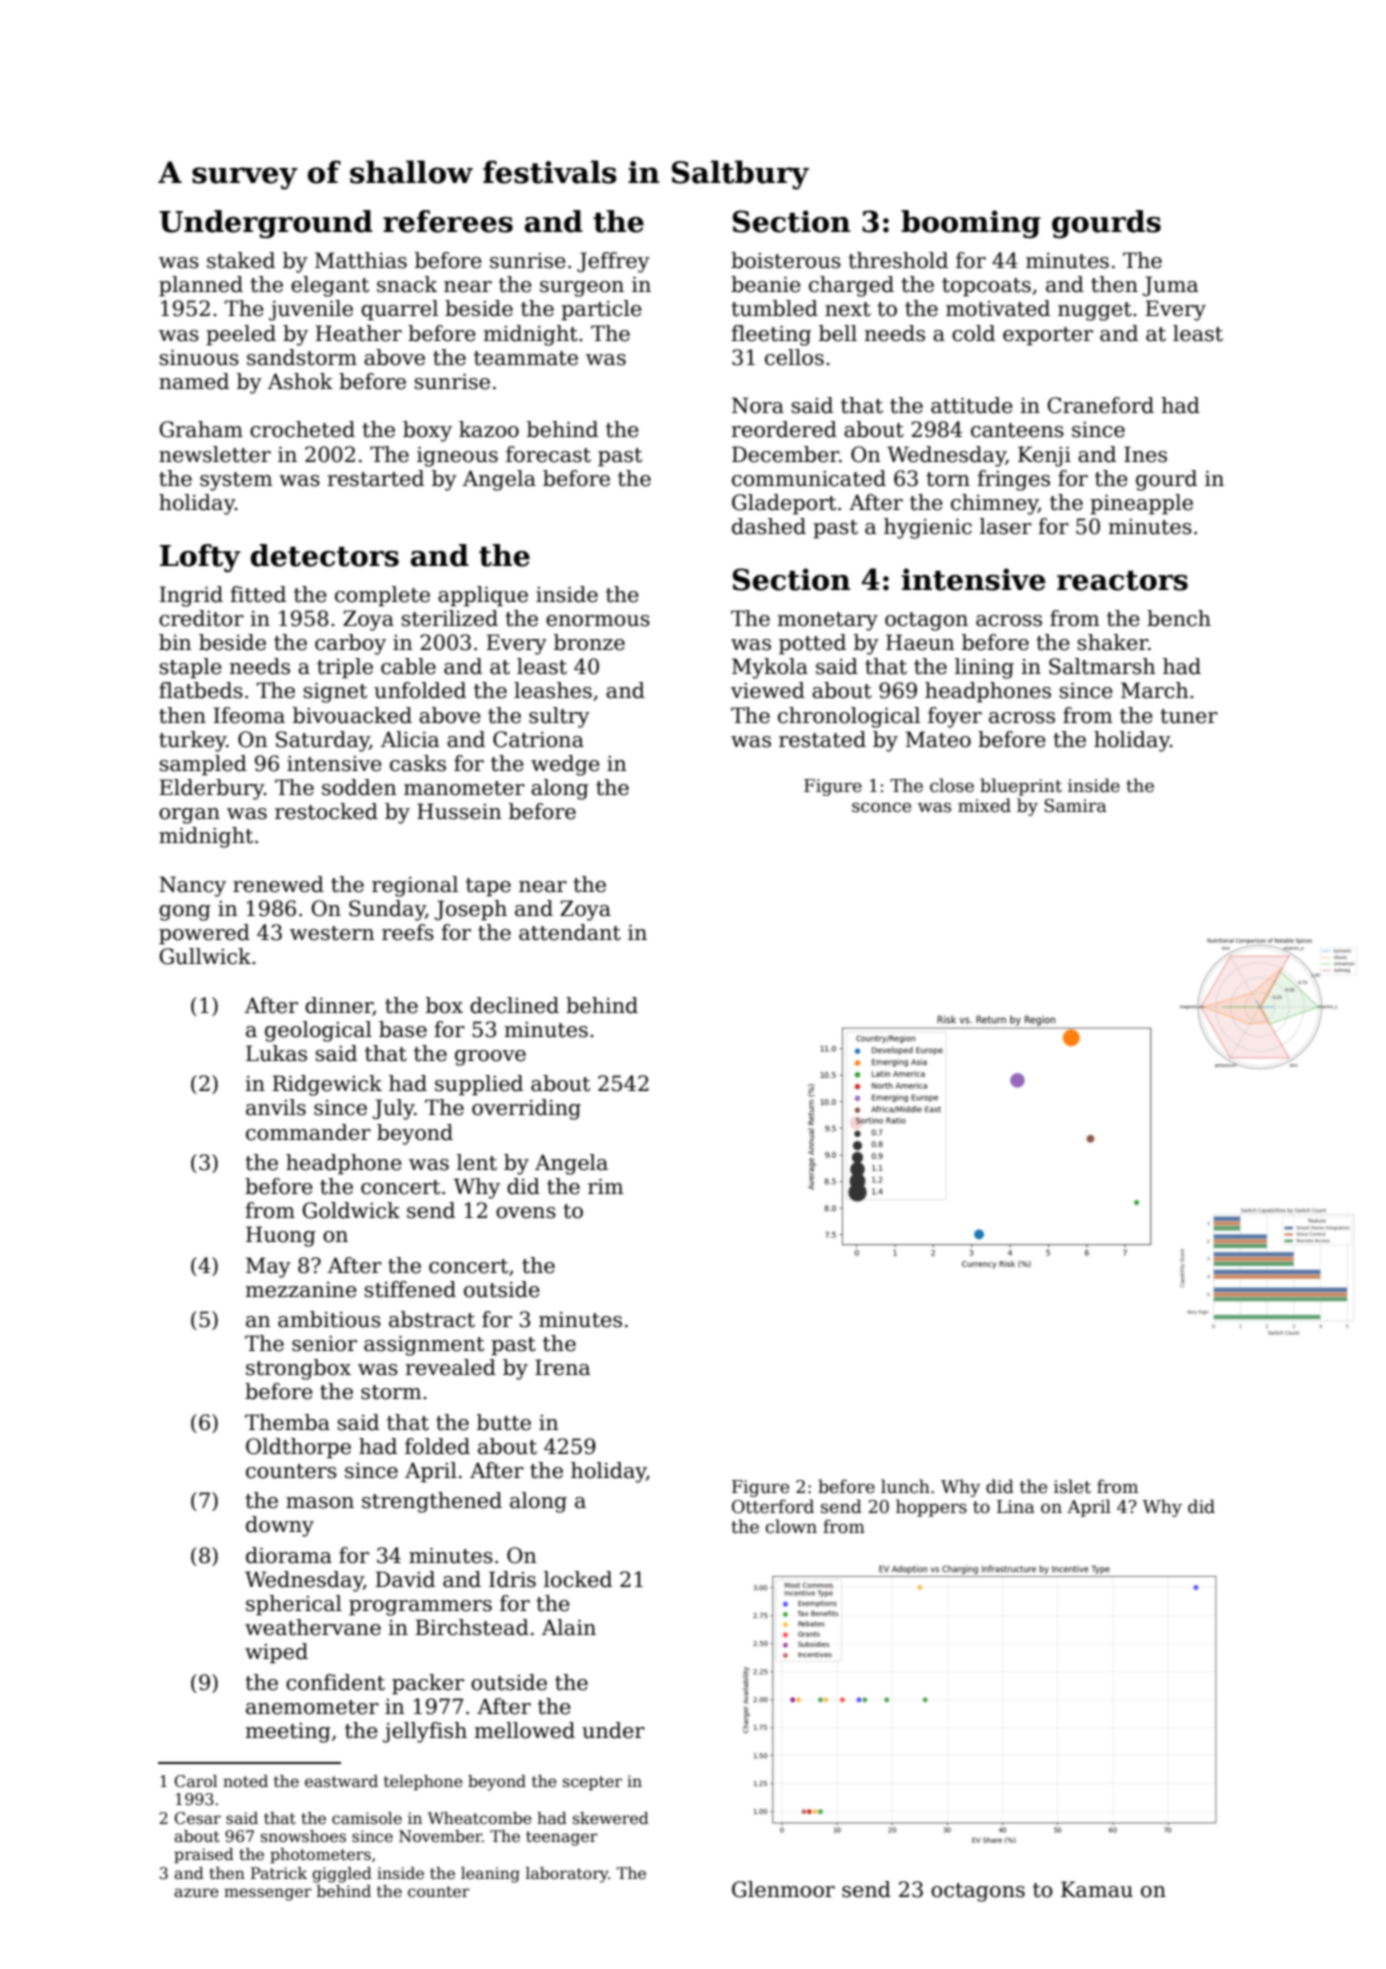 Image resolution: width=1386 pixels, height=1969 pixels. I want to click on Juma, so click(1171, 286).
